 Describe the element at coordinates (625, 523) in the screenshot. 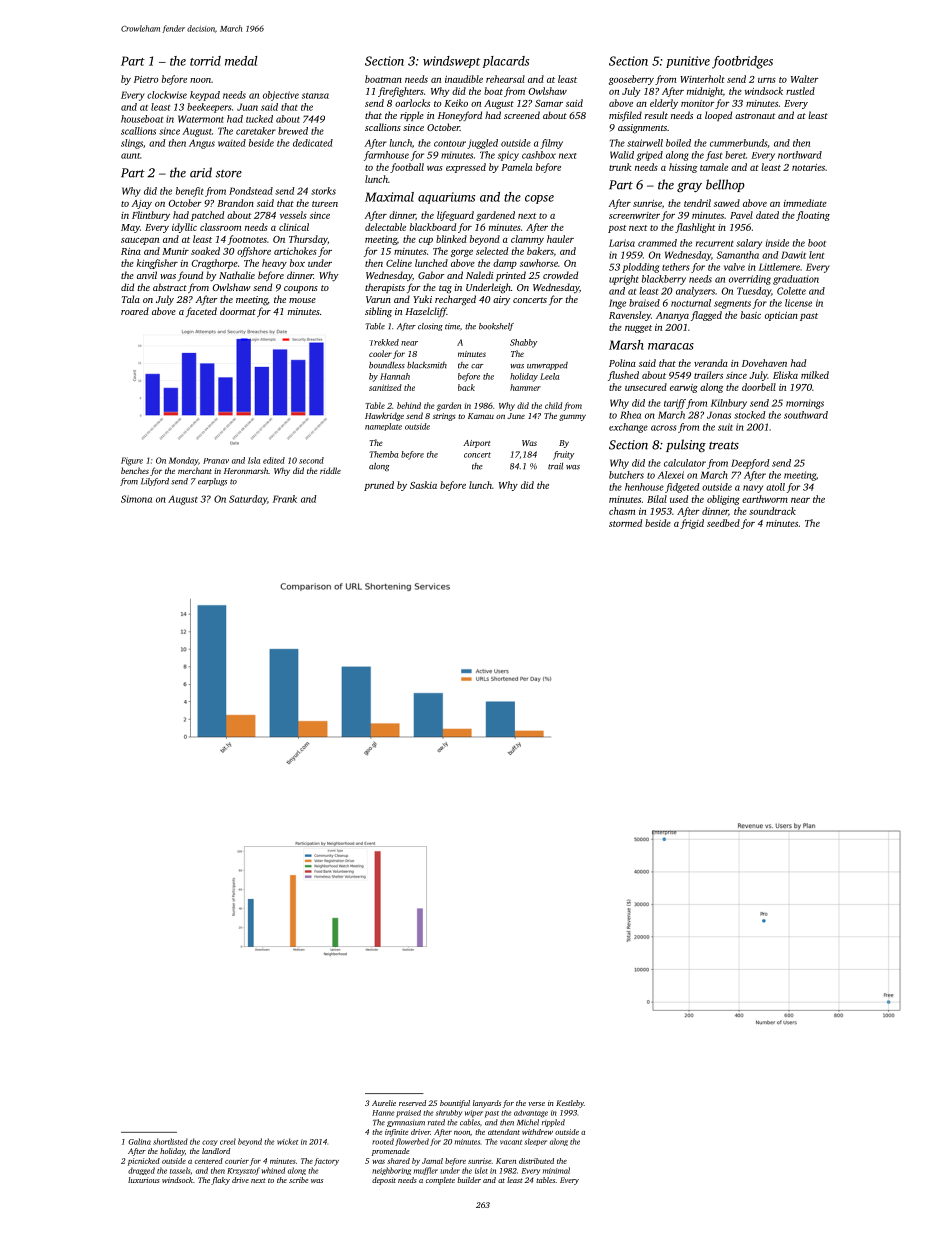

I see `stormed` at that location.
